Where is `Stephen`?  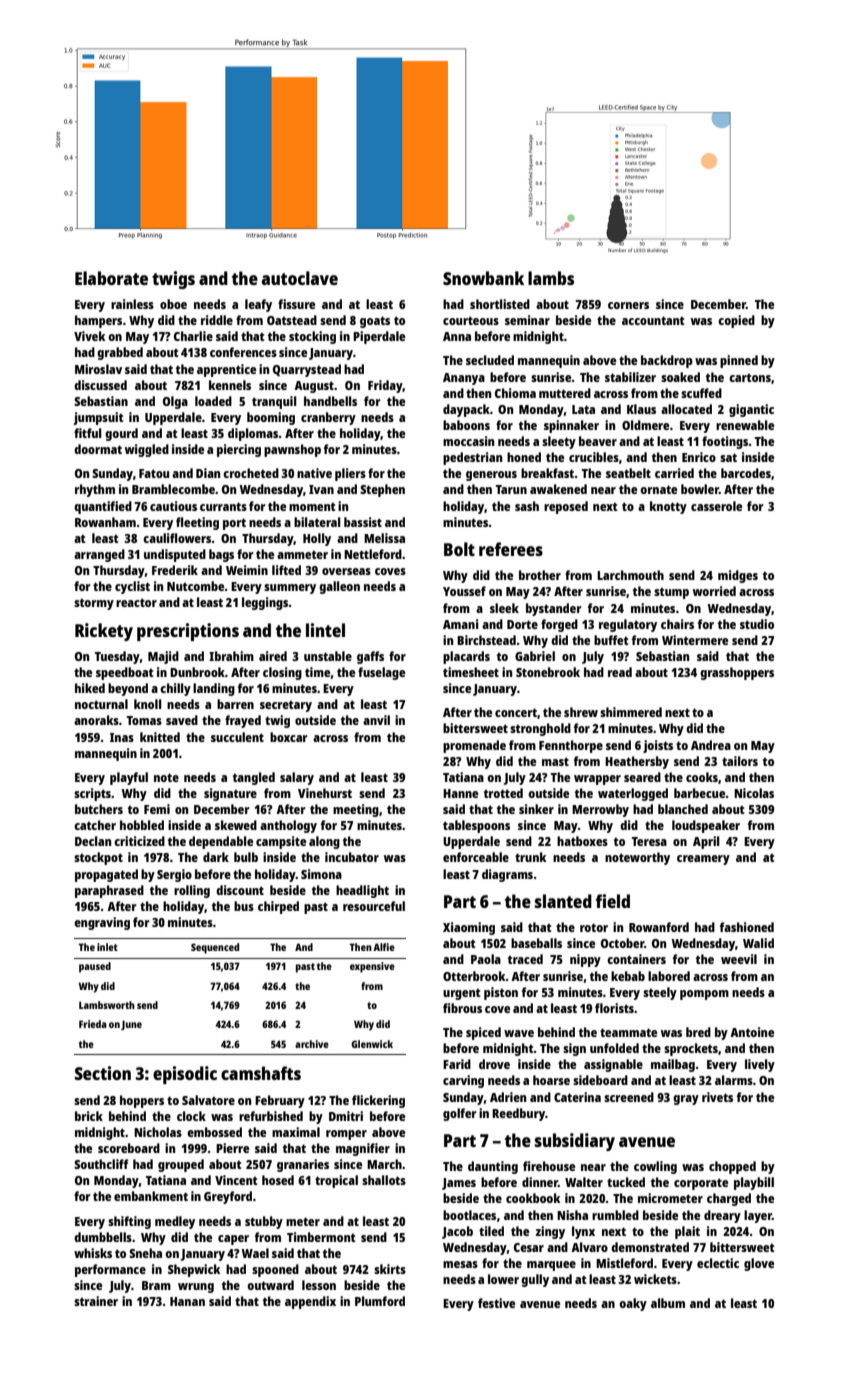 Stephen is located at coordinates (382, 490).
